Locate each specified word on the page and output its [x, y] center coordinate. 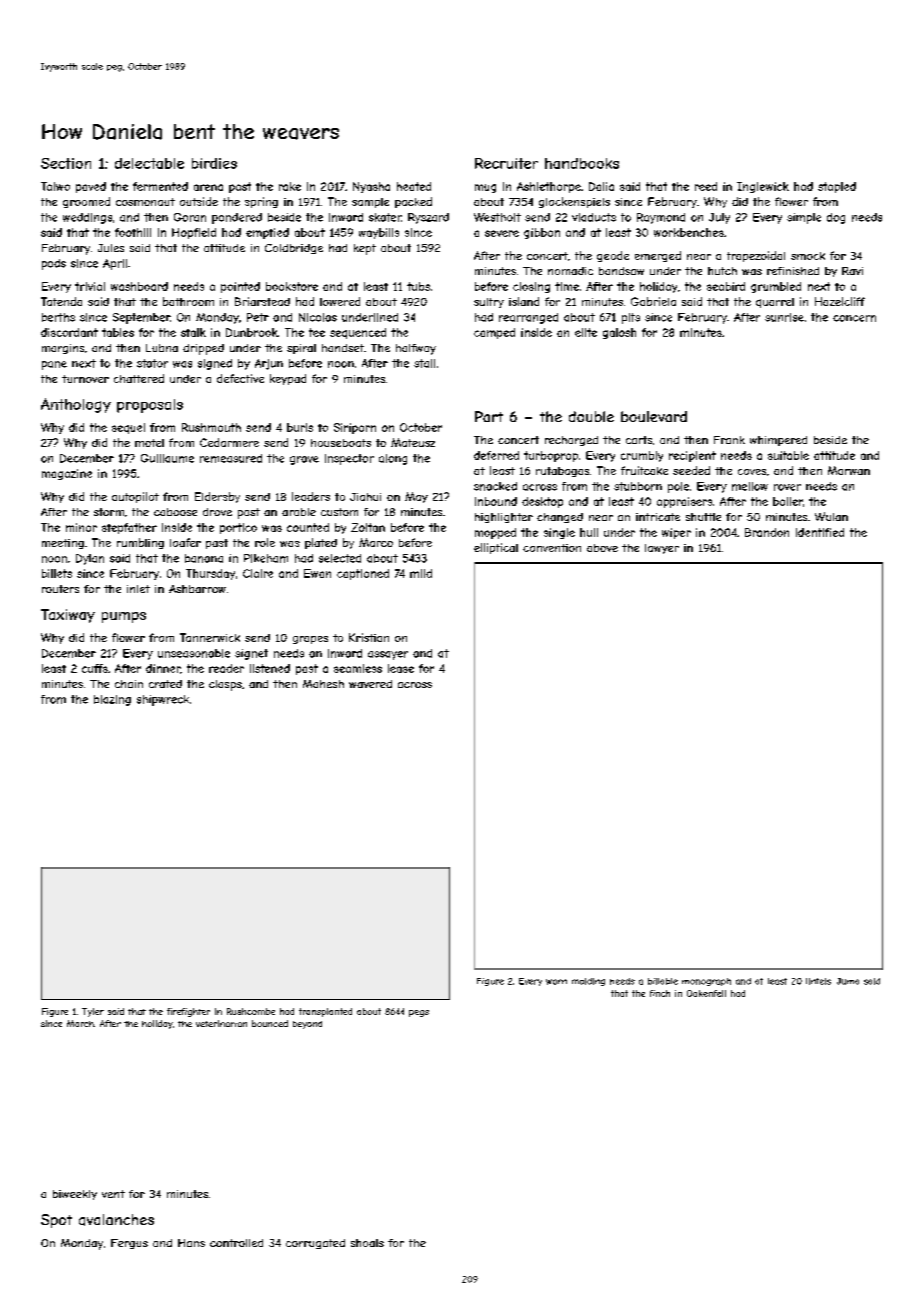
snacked [495, 486]
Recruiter [506, 163]
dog [836, 218]
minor [81, 527]
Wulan [831, 516]
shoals [367, 1243]
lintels [818, 981]
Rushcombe [251, 1011]
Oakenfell [706, 993]
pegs [419, 1013]
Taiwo [55, 186]
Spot [56, 1221]
